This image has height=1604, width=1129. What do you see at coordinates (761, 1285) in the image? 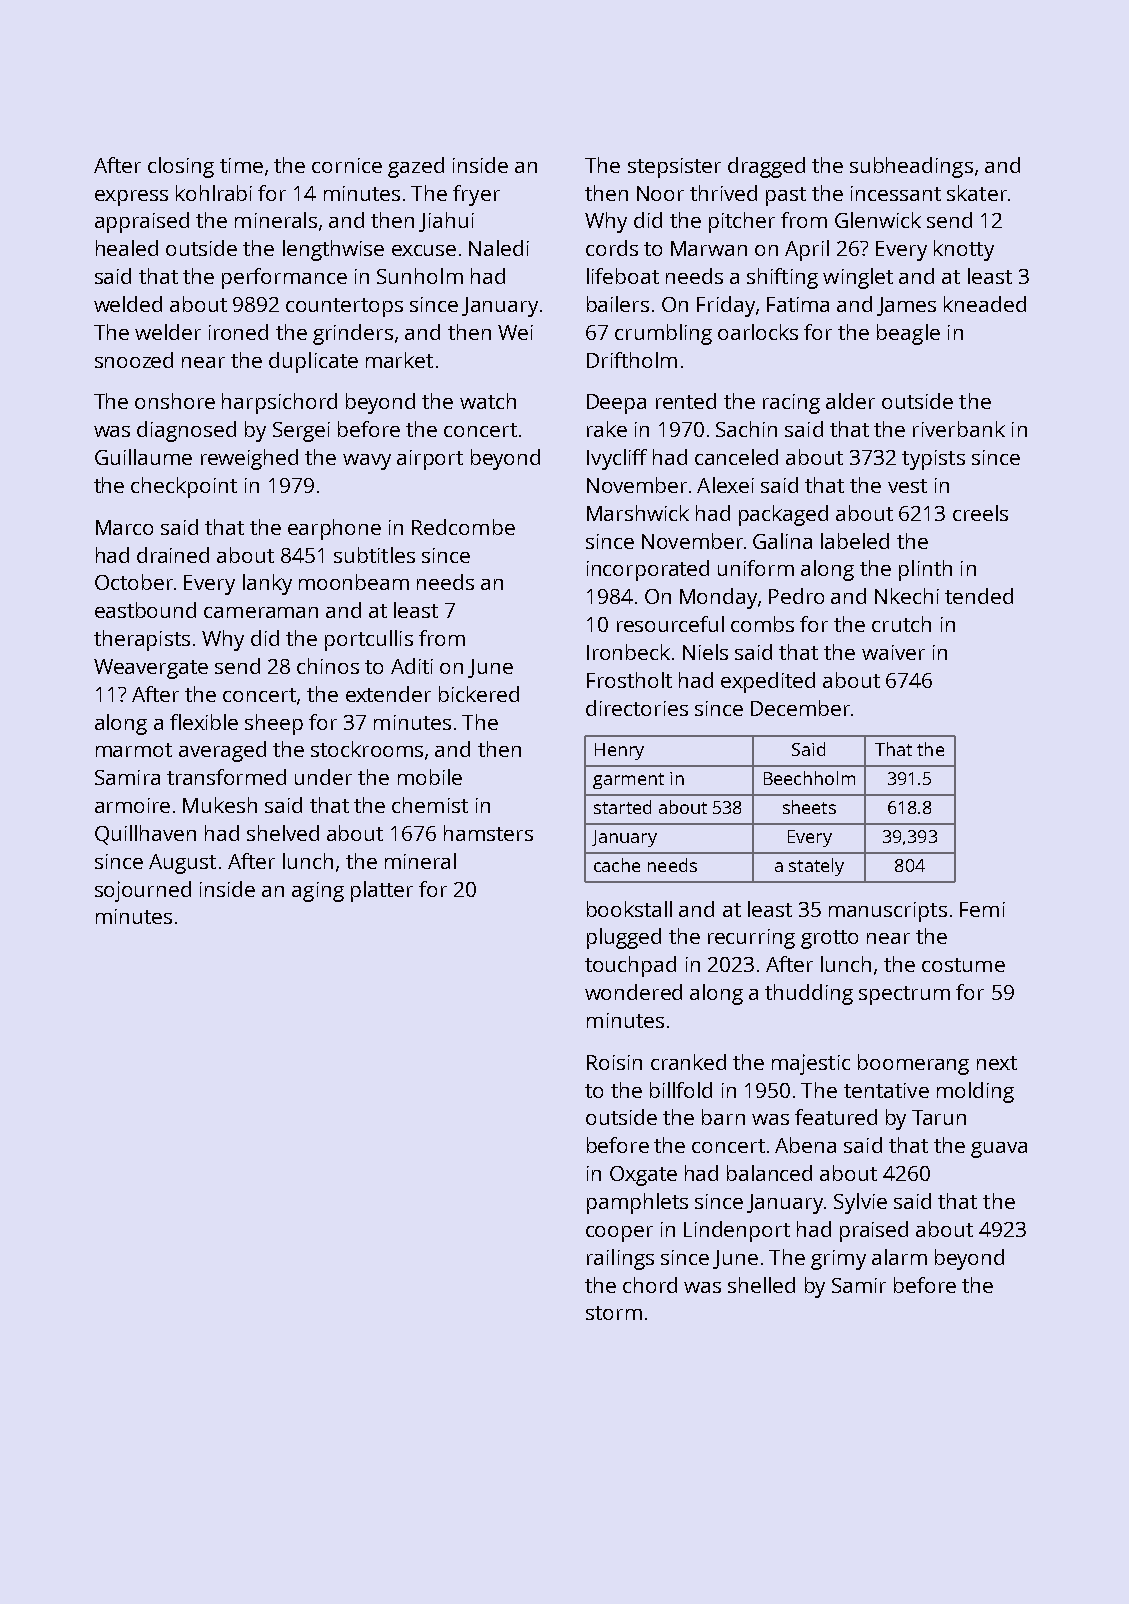
I see `shelled` at bounding box center [761, 1285].
